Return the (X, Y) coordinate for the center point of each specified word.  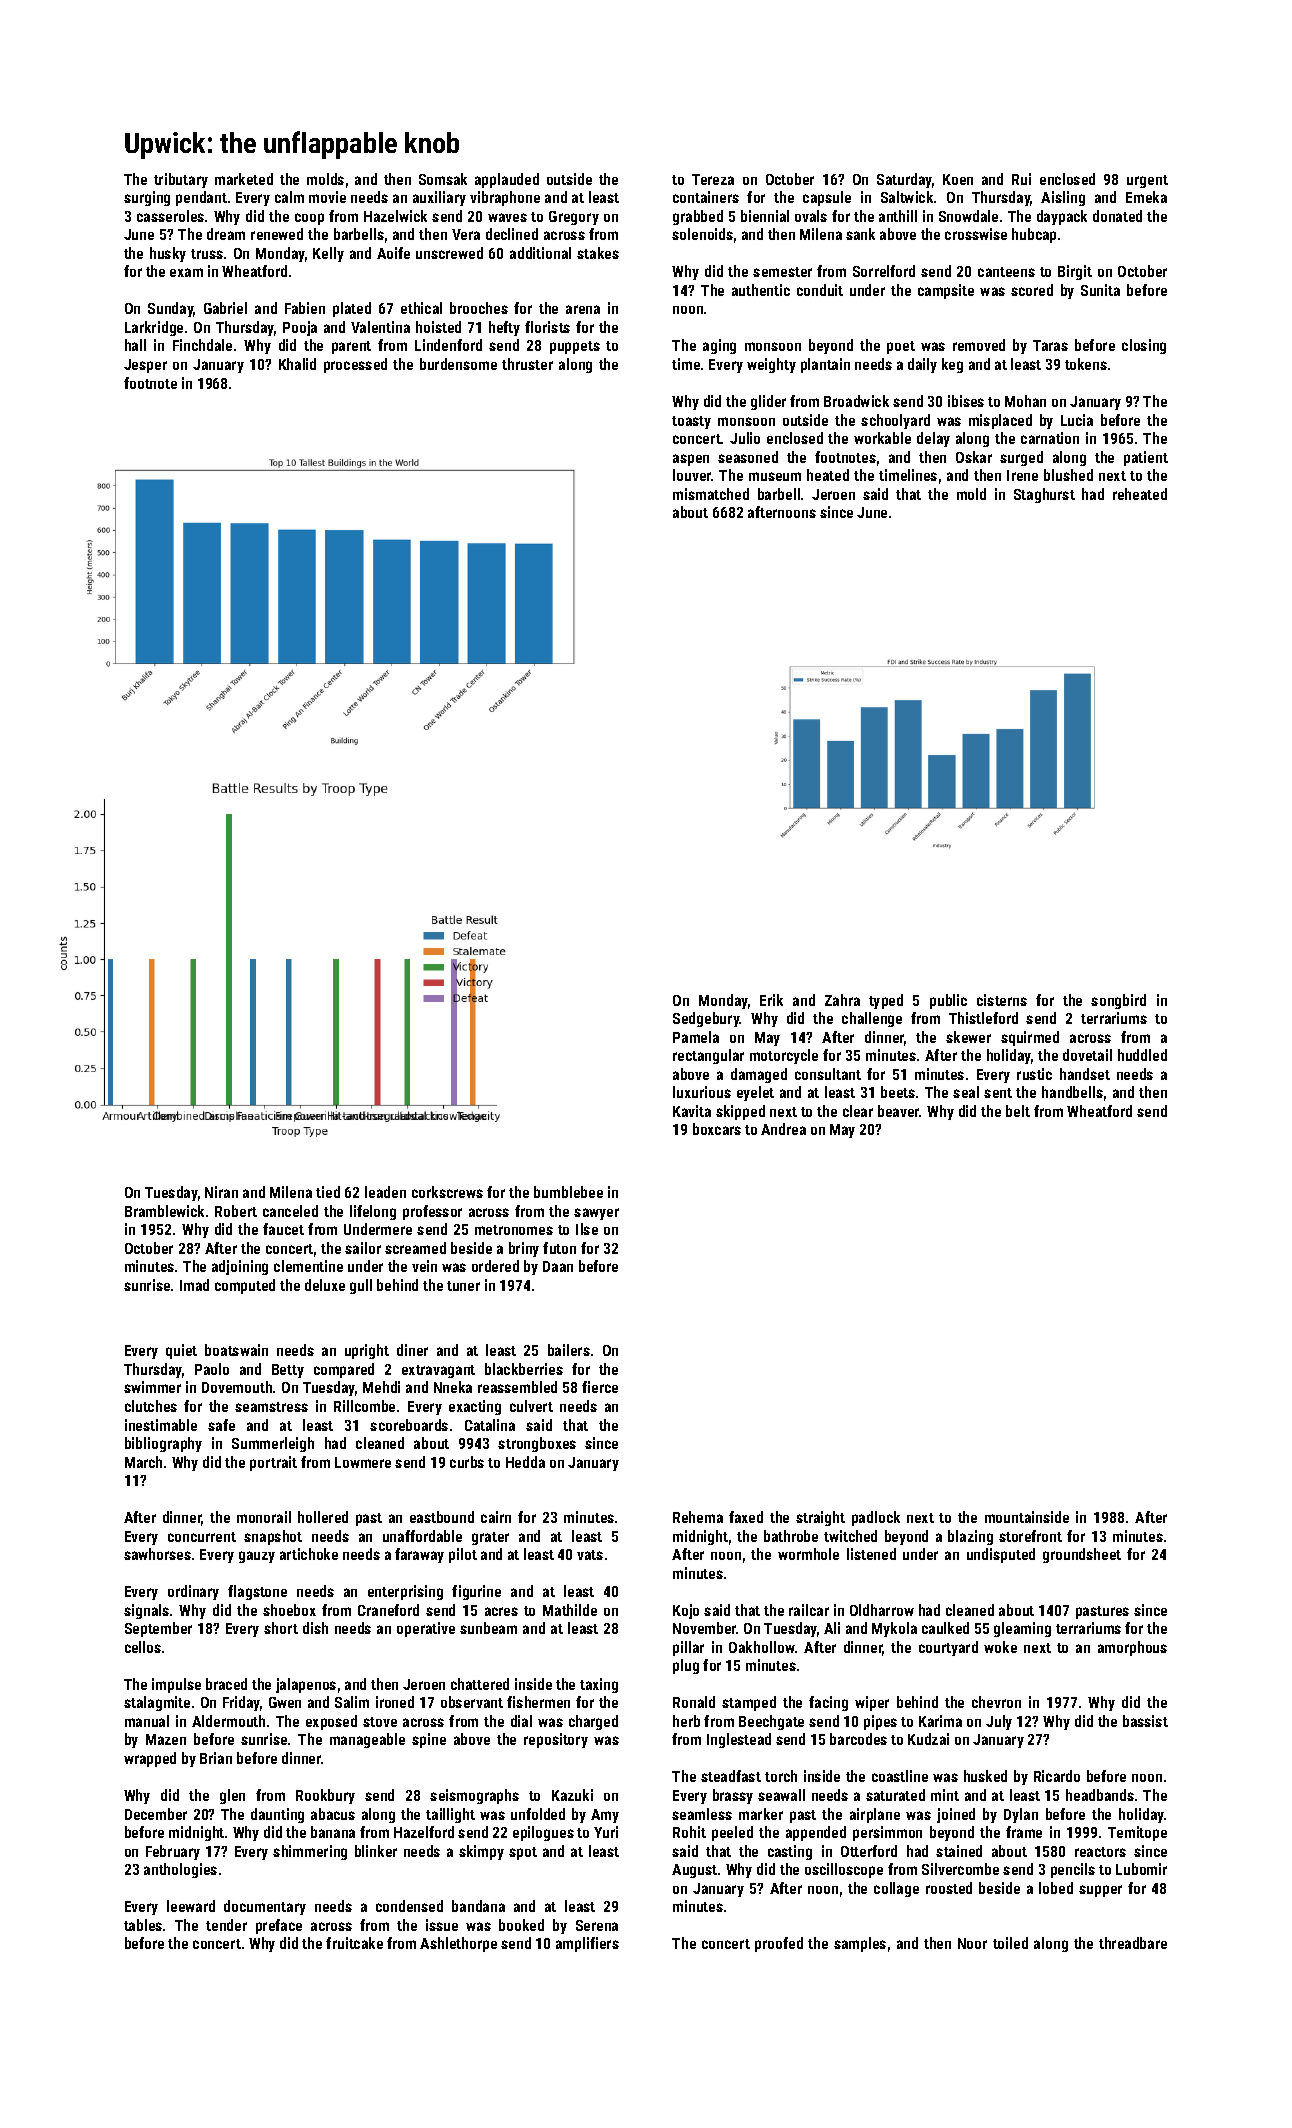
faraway (419, 1555)
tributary (181, 180)
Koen (958, 179)
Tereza (713, 179)
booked (521, 1925)
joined (956, 1815)
